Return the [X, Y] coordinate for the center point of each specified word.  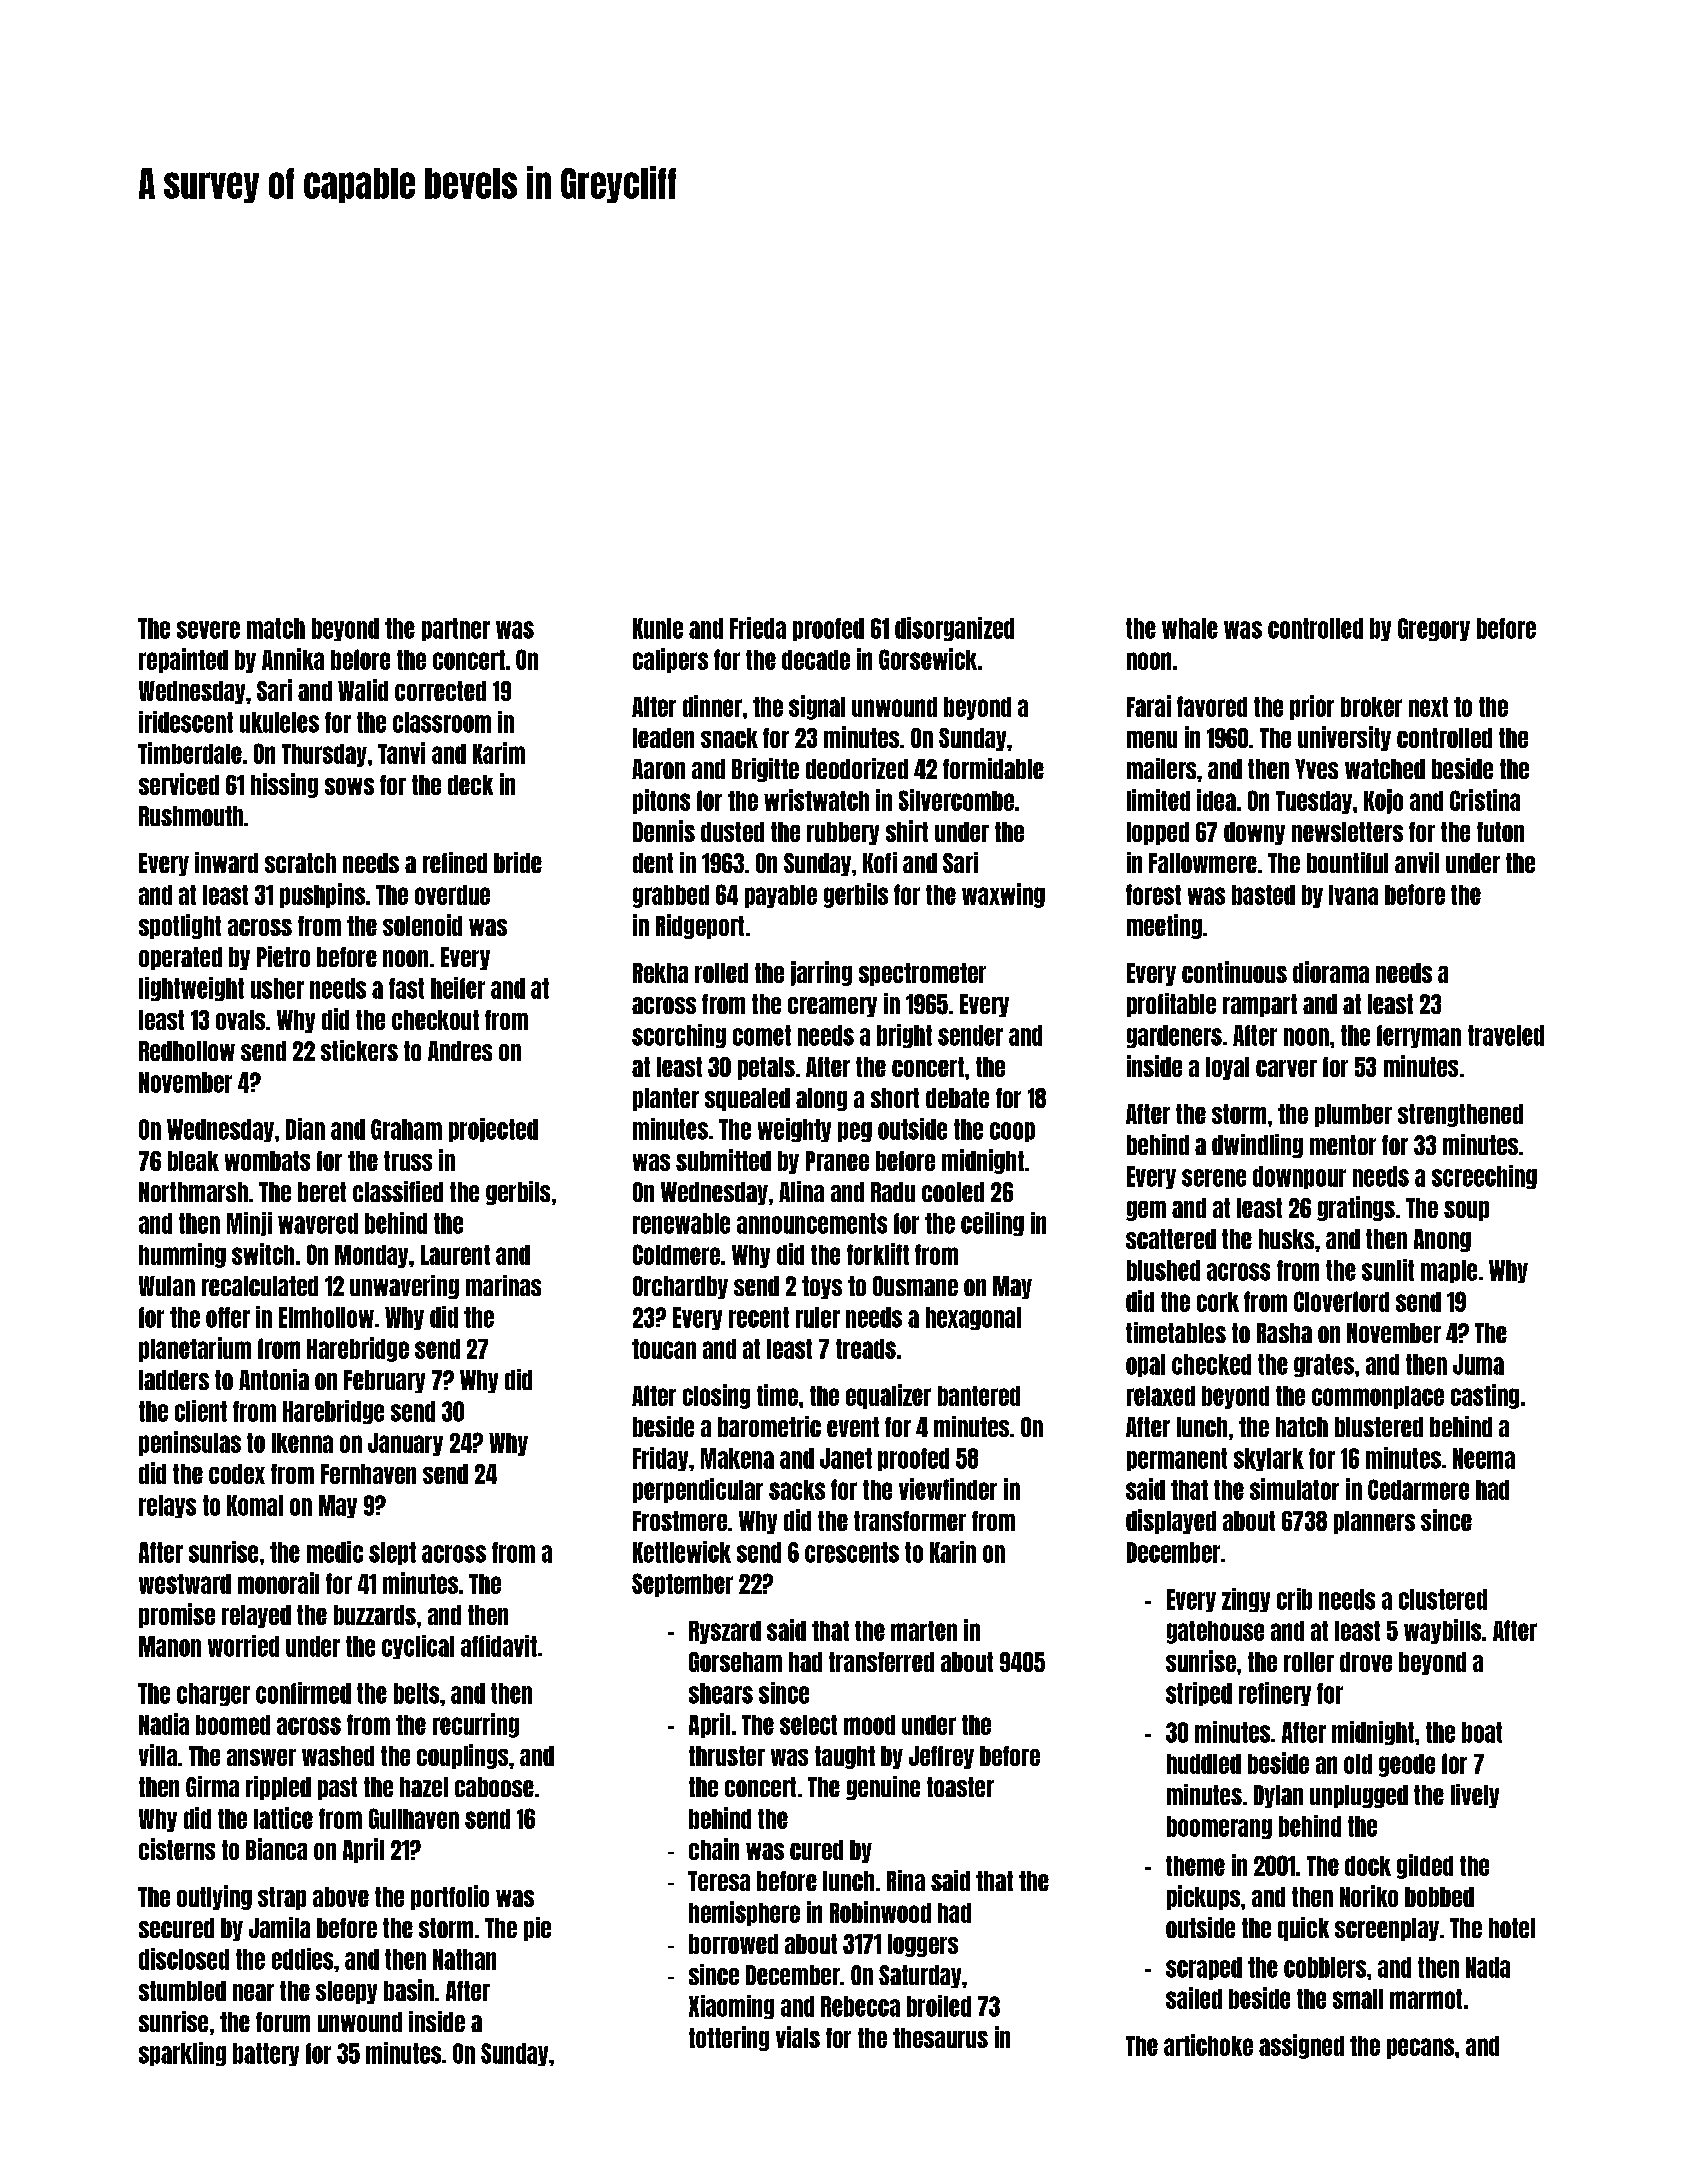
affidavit [499, 1646]
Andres [460, 1051]
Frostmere [680, 1521]
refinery [1275, 1694]
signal [817, 707]
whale [1190, 628]
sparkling [182, 2054]
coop [1012, 1132]
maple [1449, 1271]
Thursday [324, 755]
